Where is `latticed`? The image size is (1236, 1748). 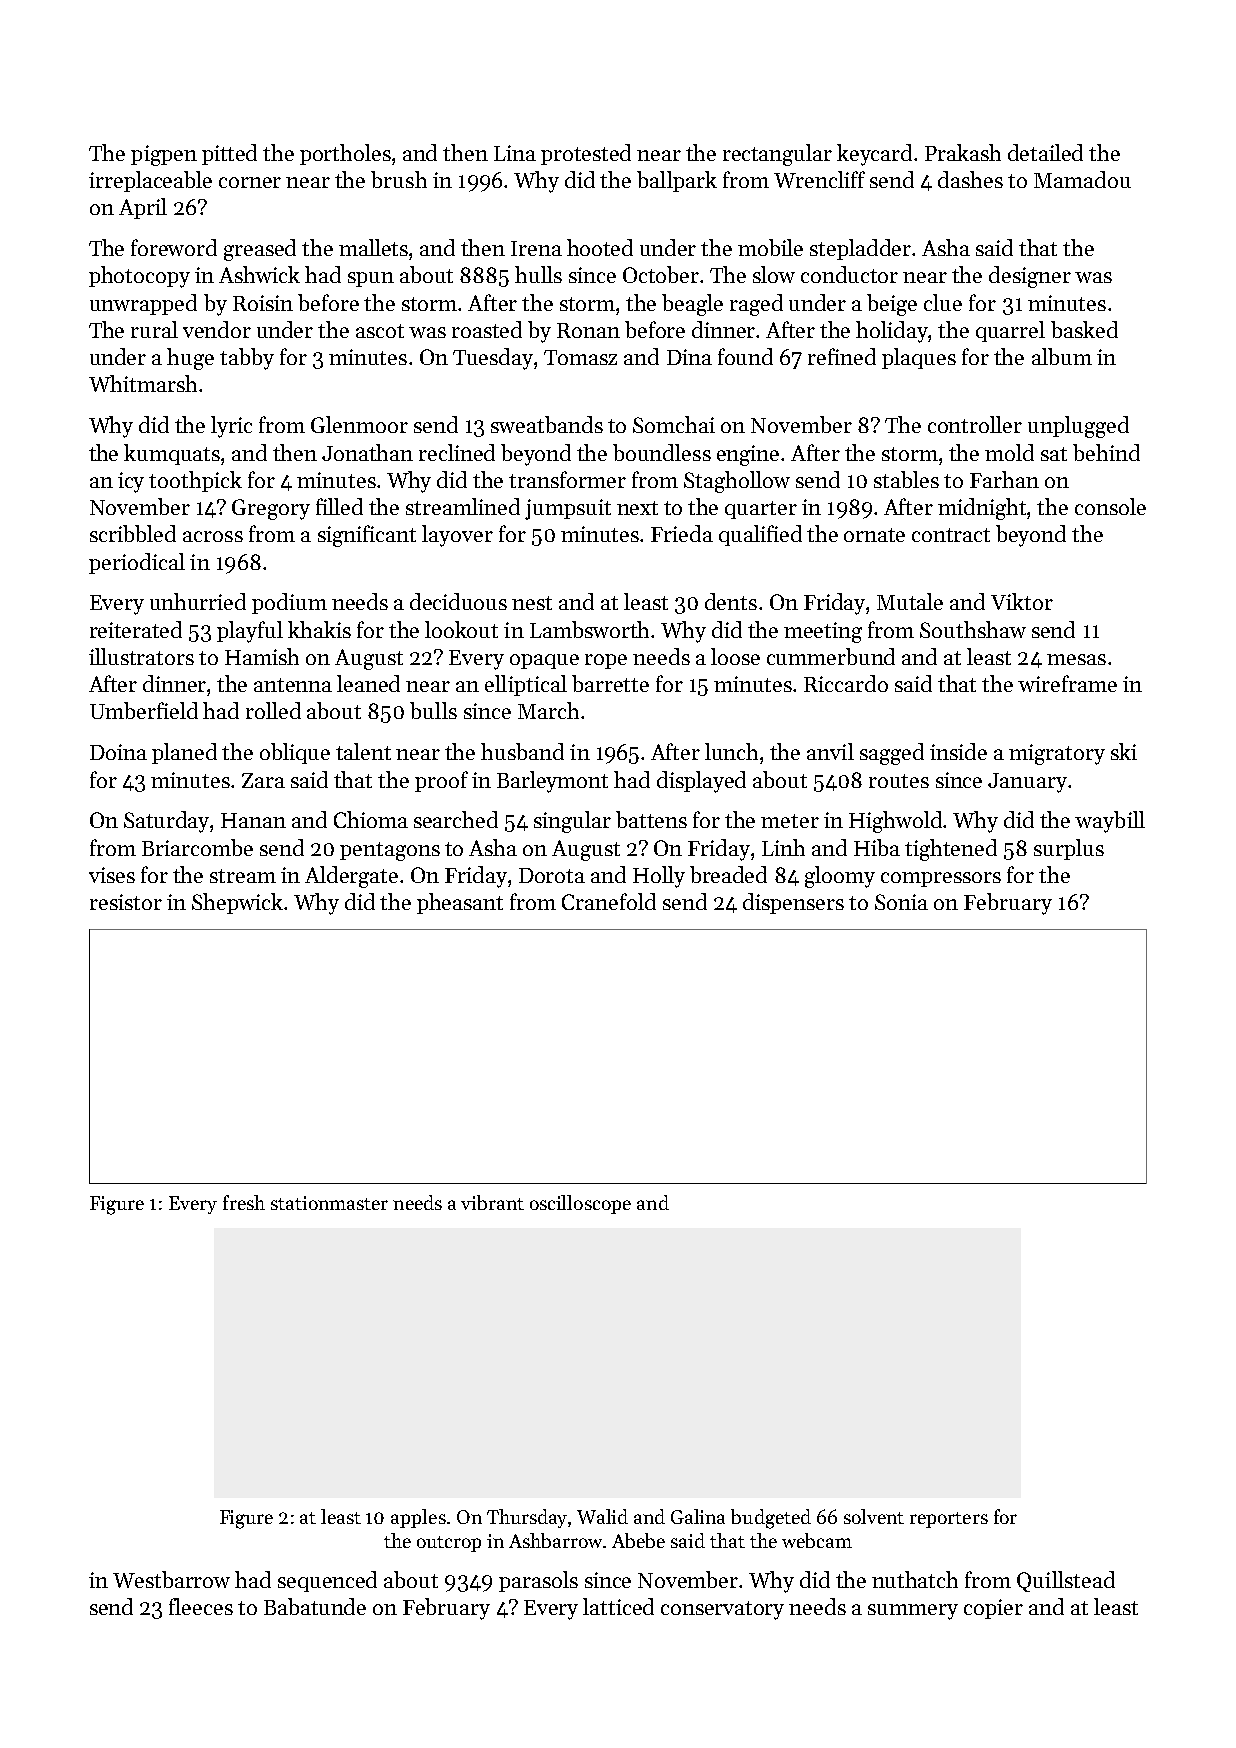
latticed is located at coordinates (618, 1606).
